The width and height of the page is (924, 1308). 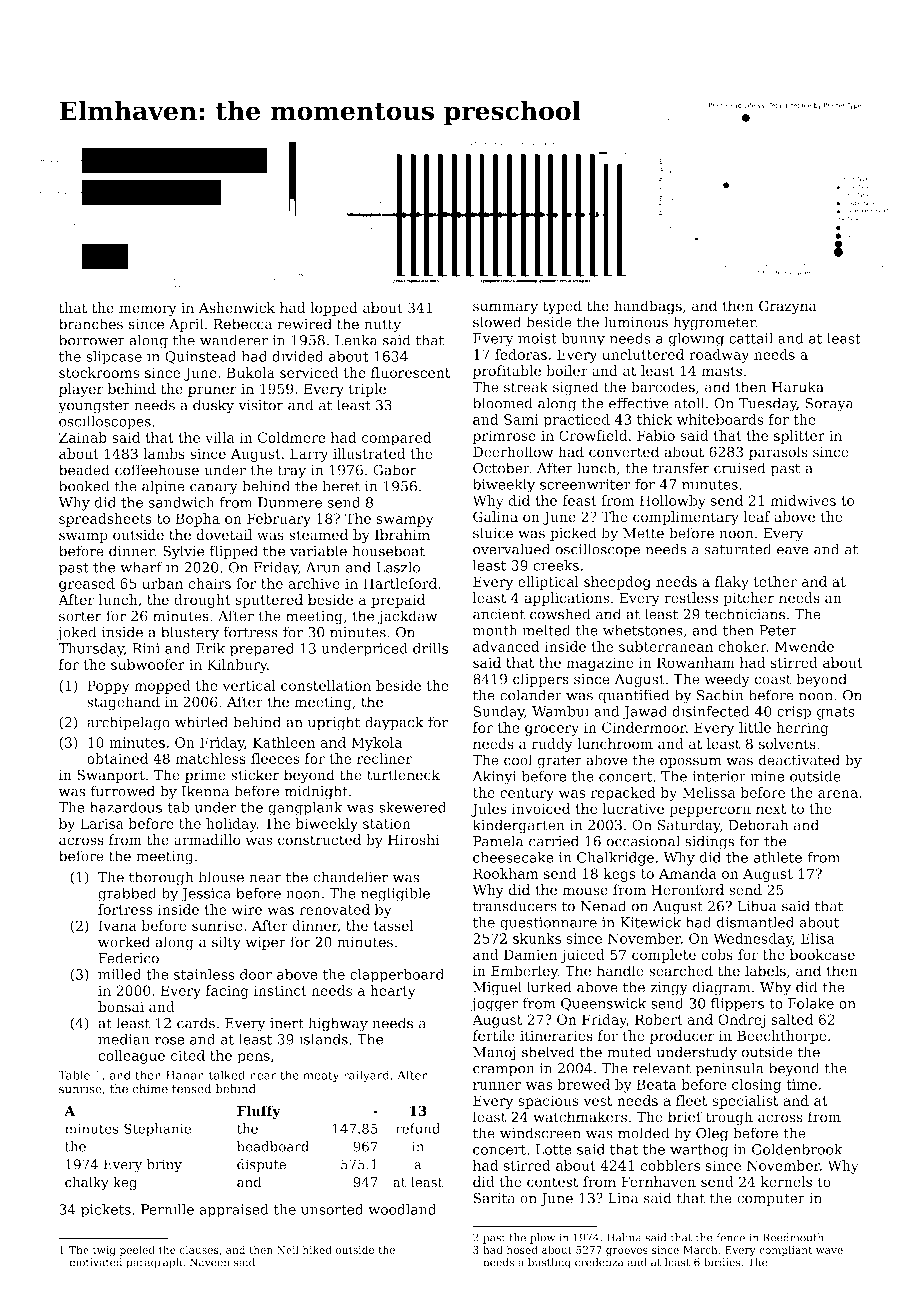 What do you see at coordinates (117, 925) in the page?
I see `Ivana` at bounding box center [117, 925].
